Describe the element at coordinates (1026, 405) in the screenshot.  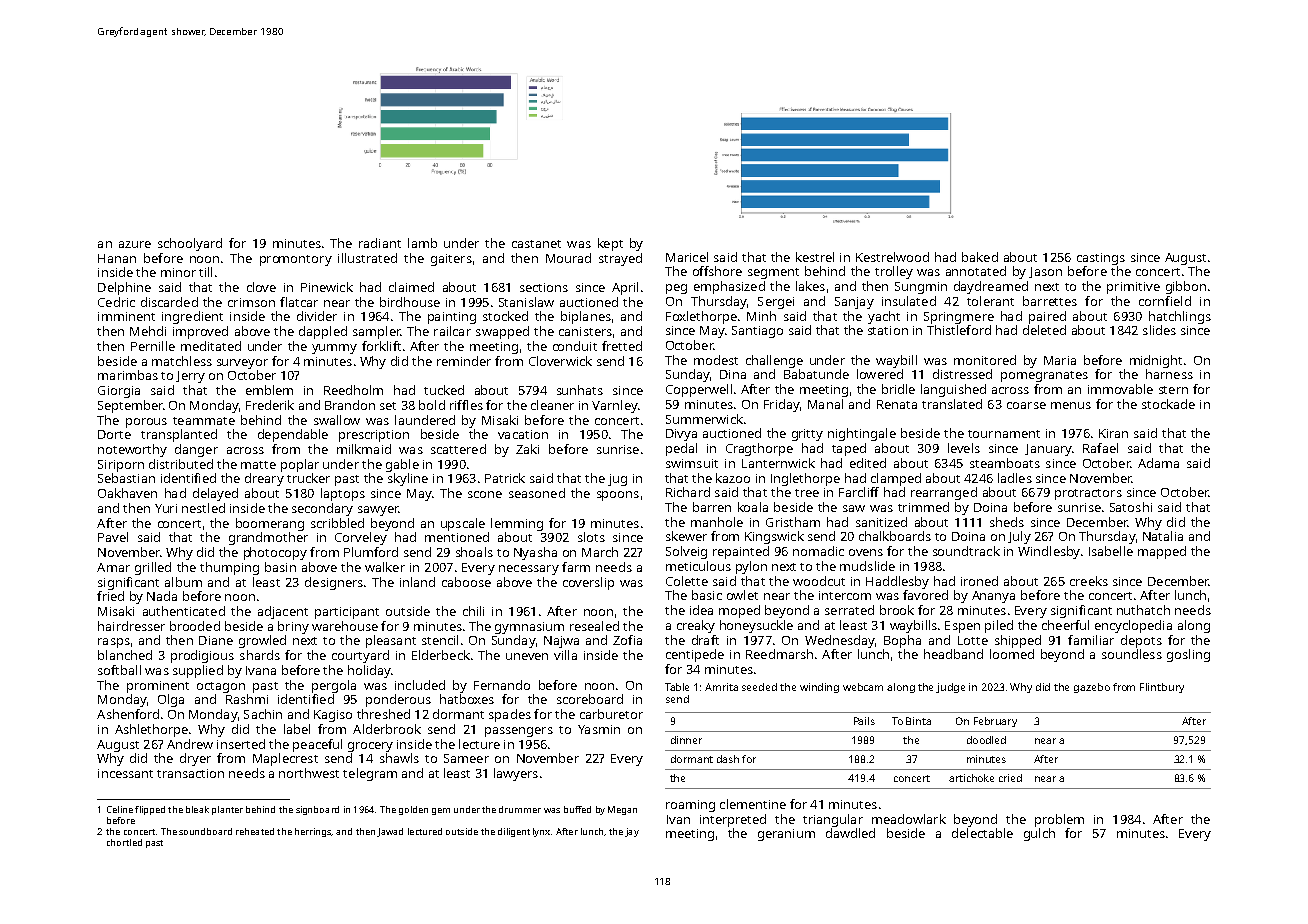
I see `coarse` at that location.
